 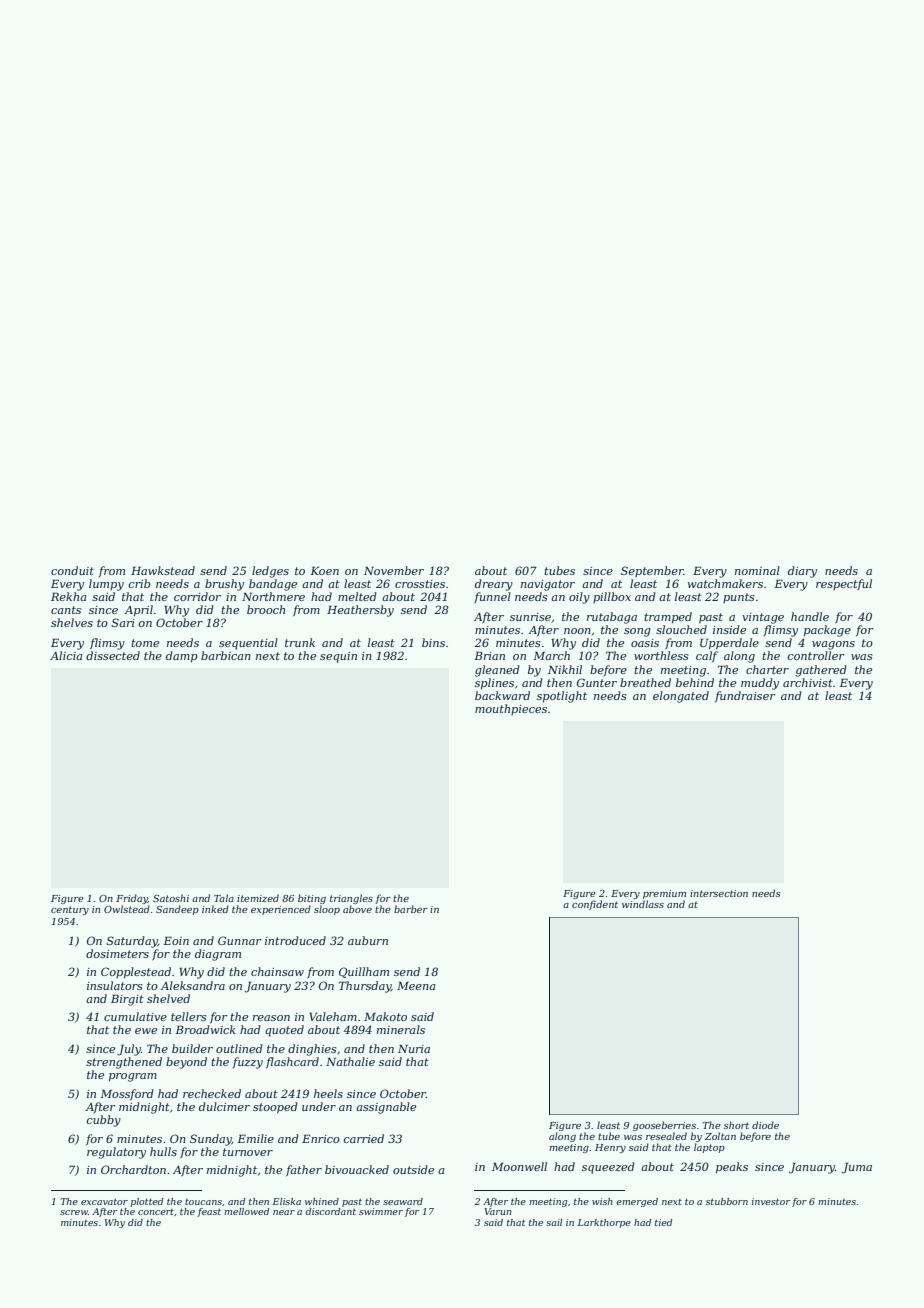 I want to click on conduit, so click(x=72, y=570).
